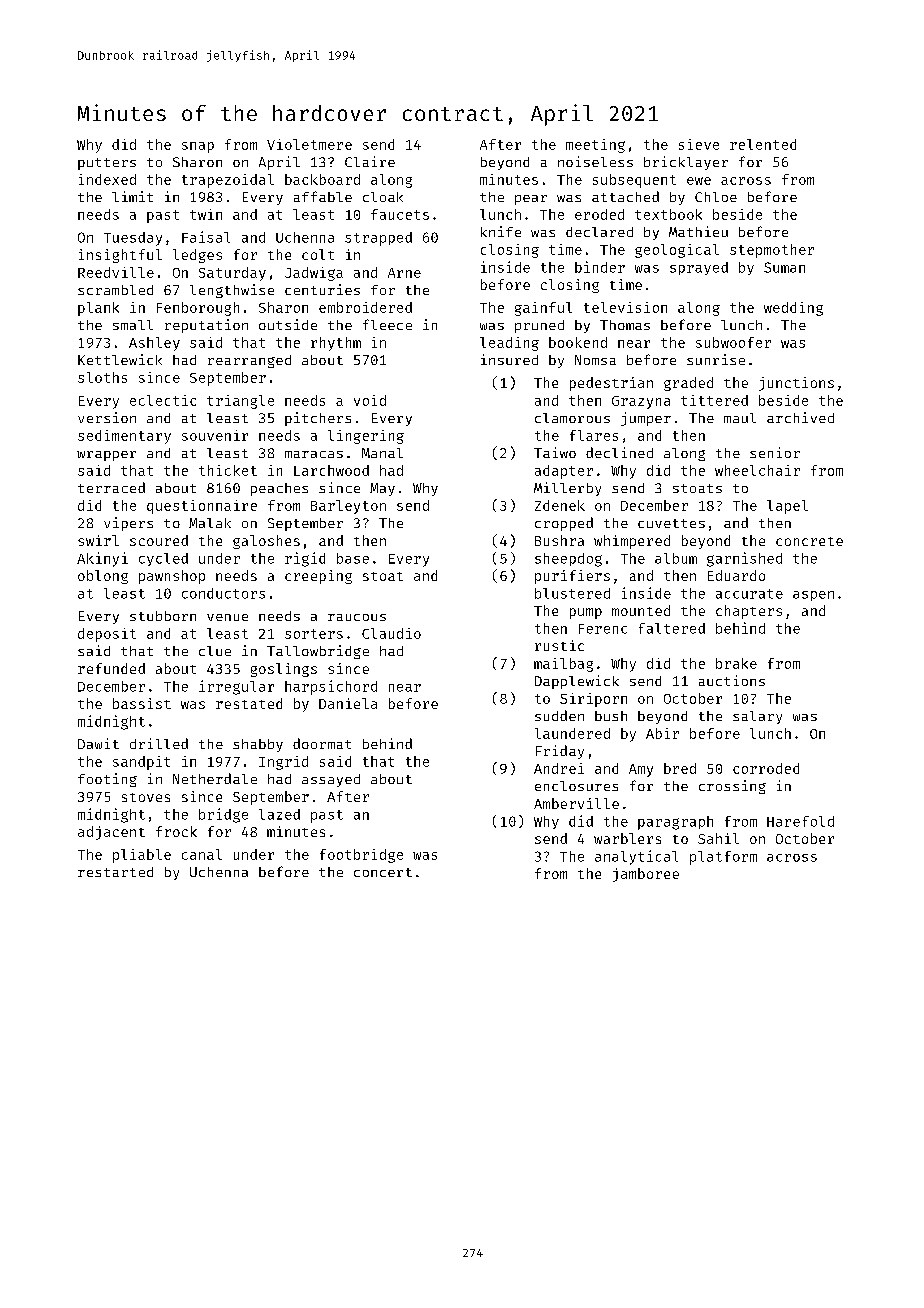 The width and height of the screenshot is (924, 1308). I want to click on pump, so click(586, 613).
